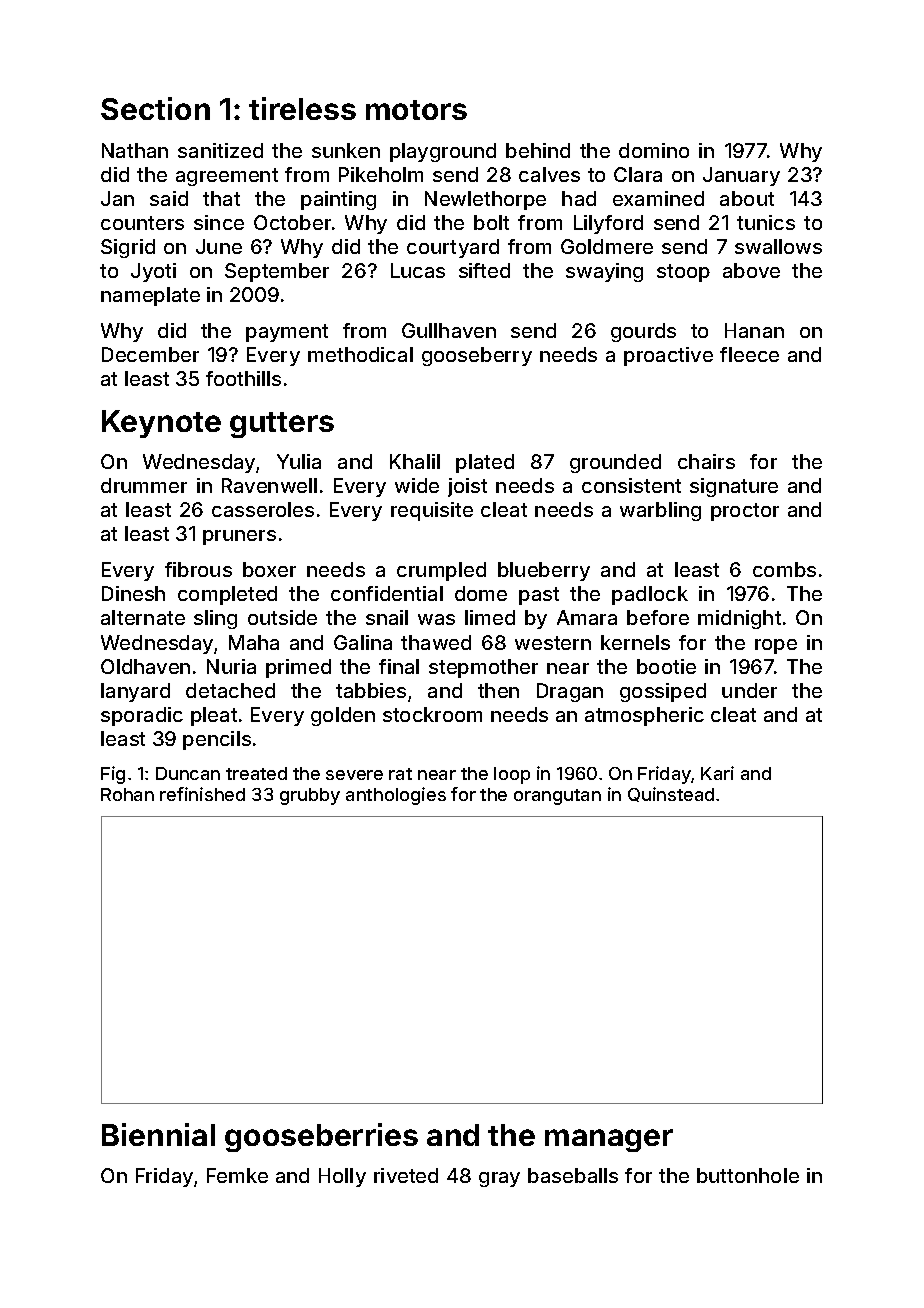  Describe the element at coordinates (544, 571) in the screenshot. I see `blueberry` at that location.
